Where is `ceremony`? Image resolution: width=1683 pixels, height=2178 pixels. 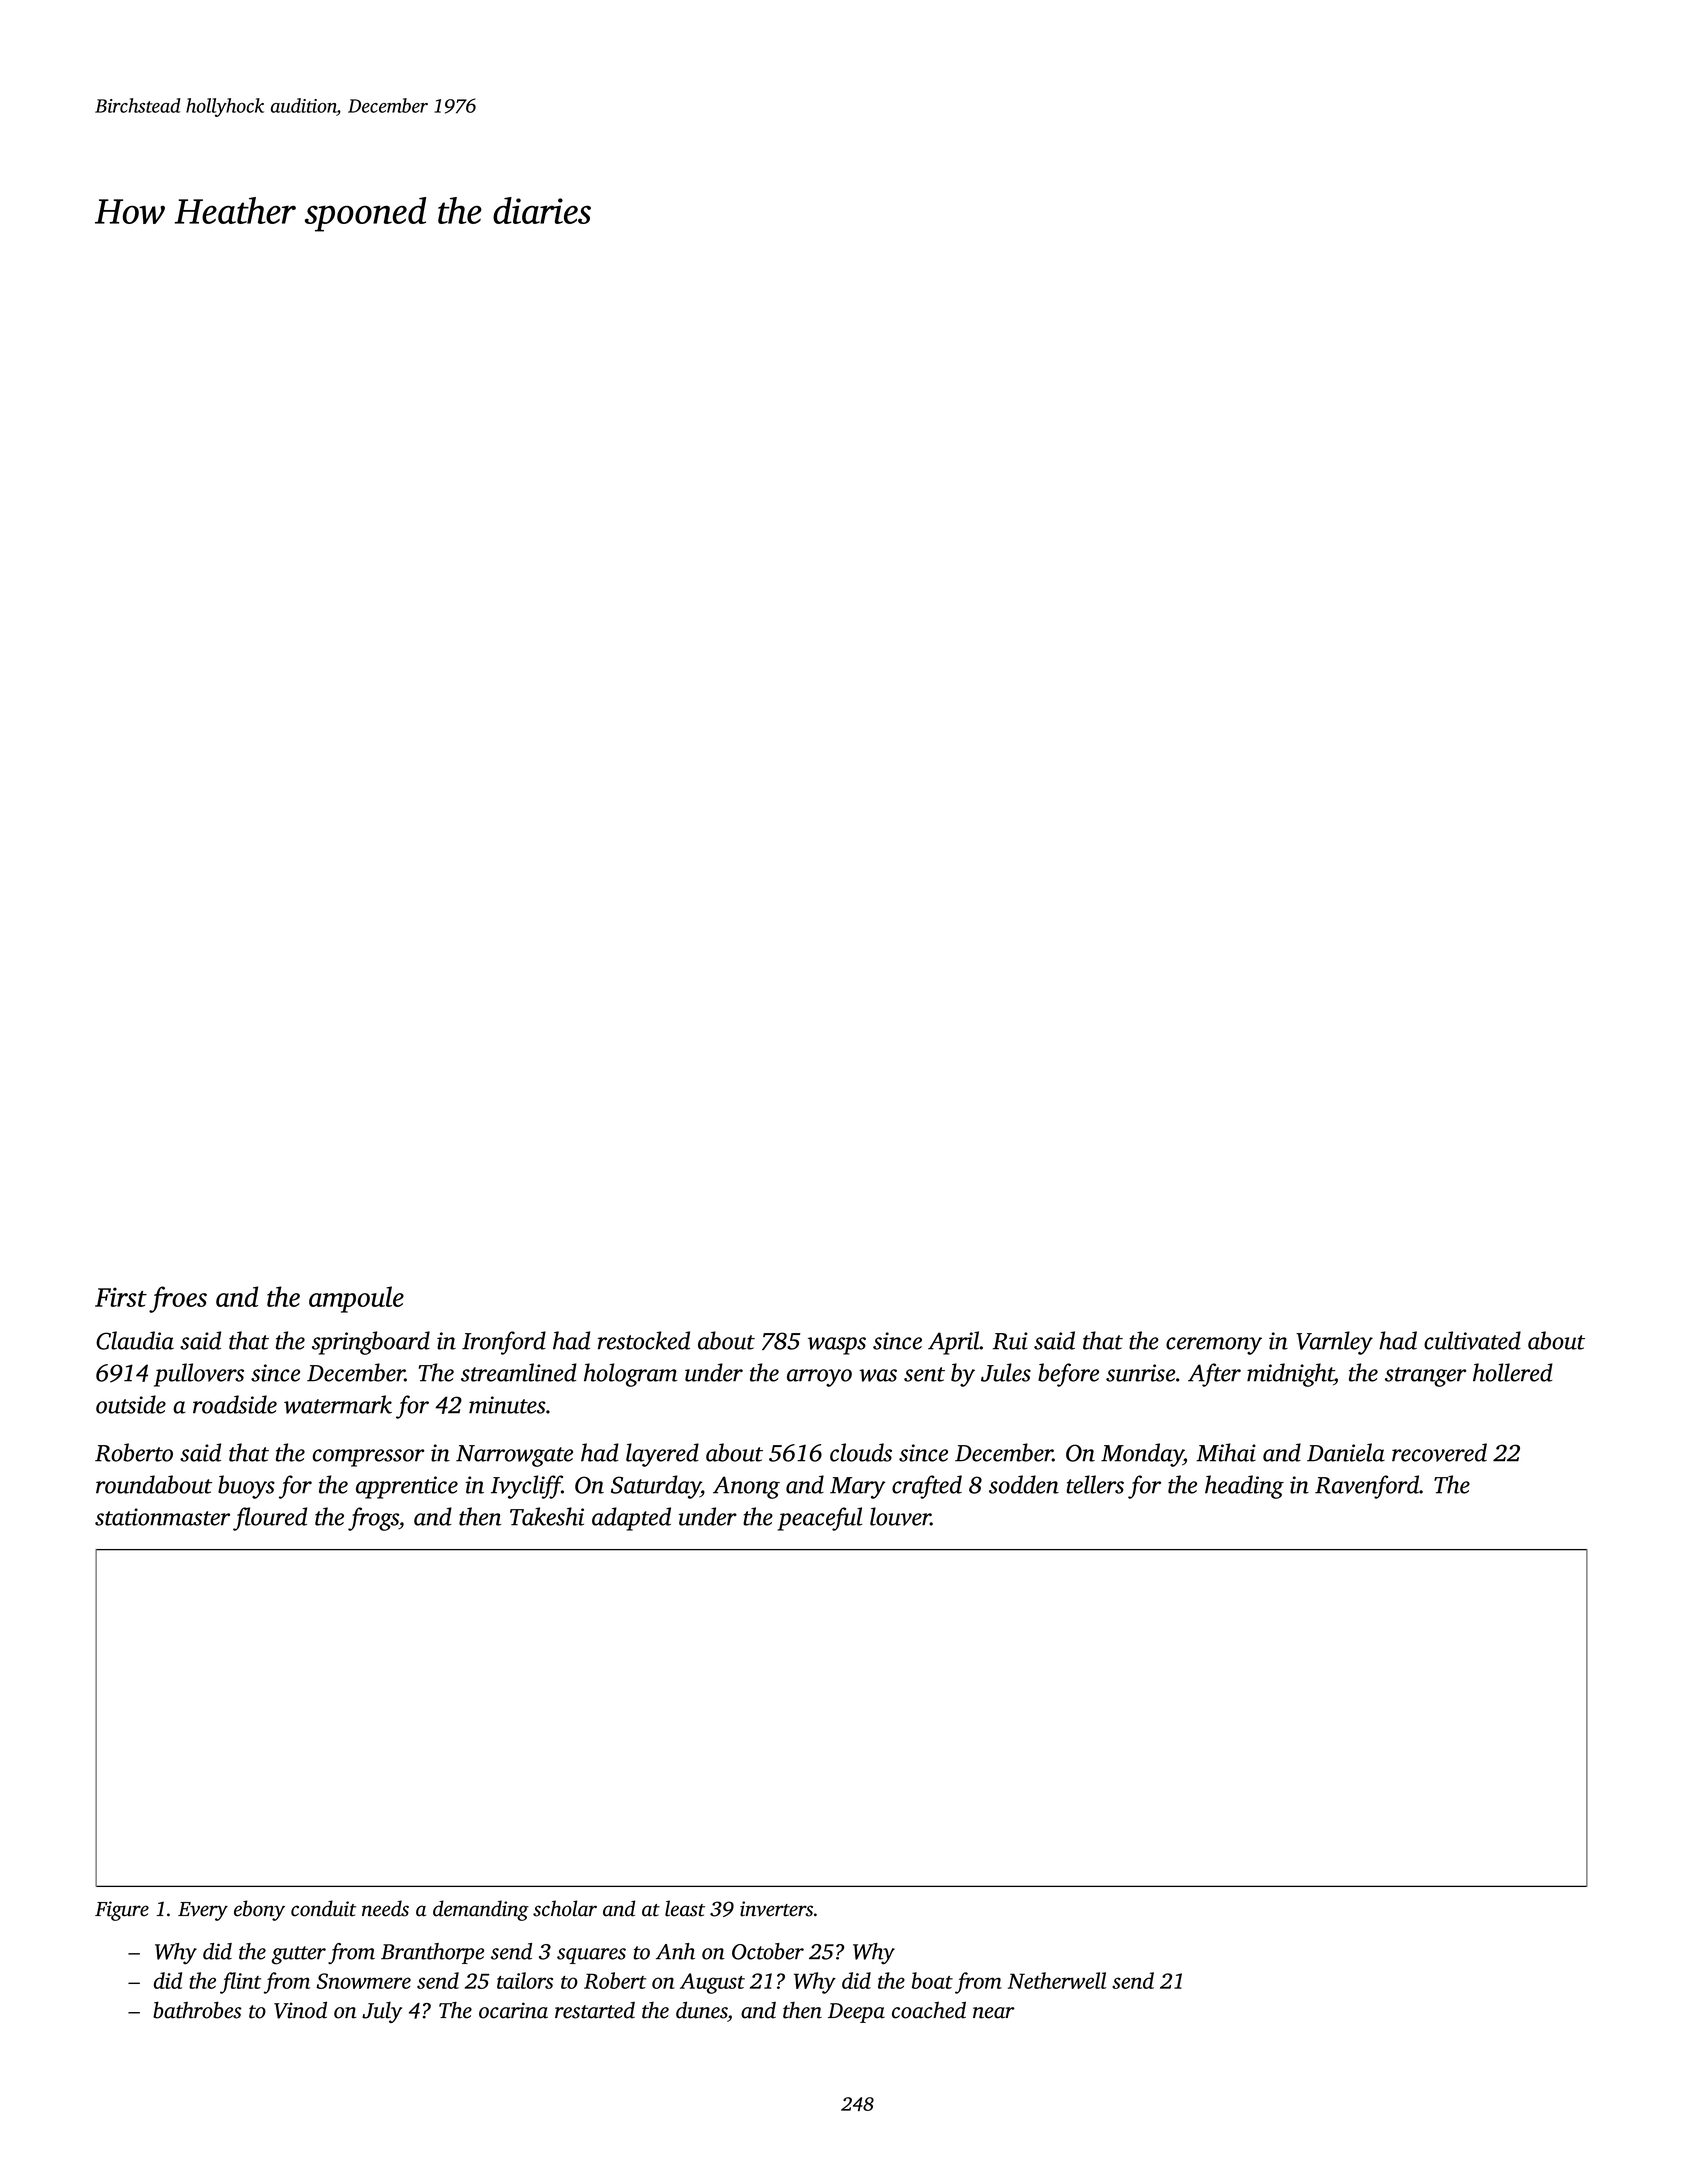
ceremony is located at coordinates (1214, 1346).
